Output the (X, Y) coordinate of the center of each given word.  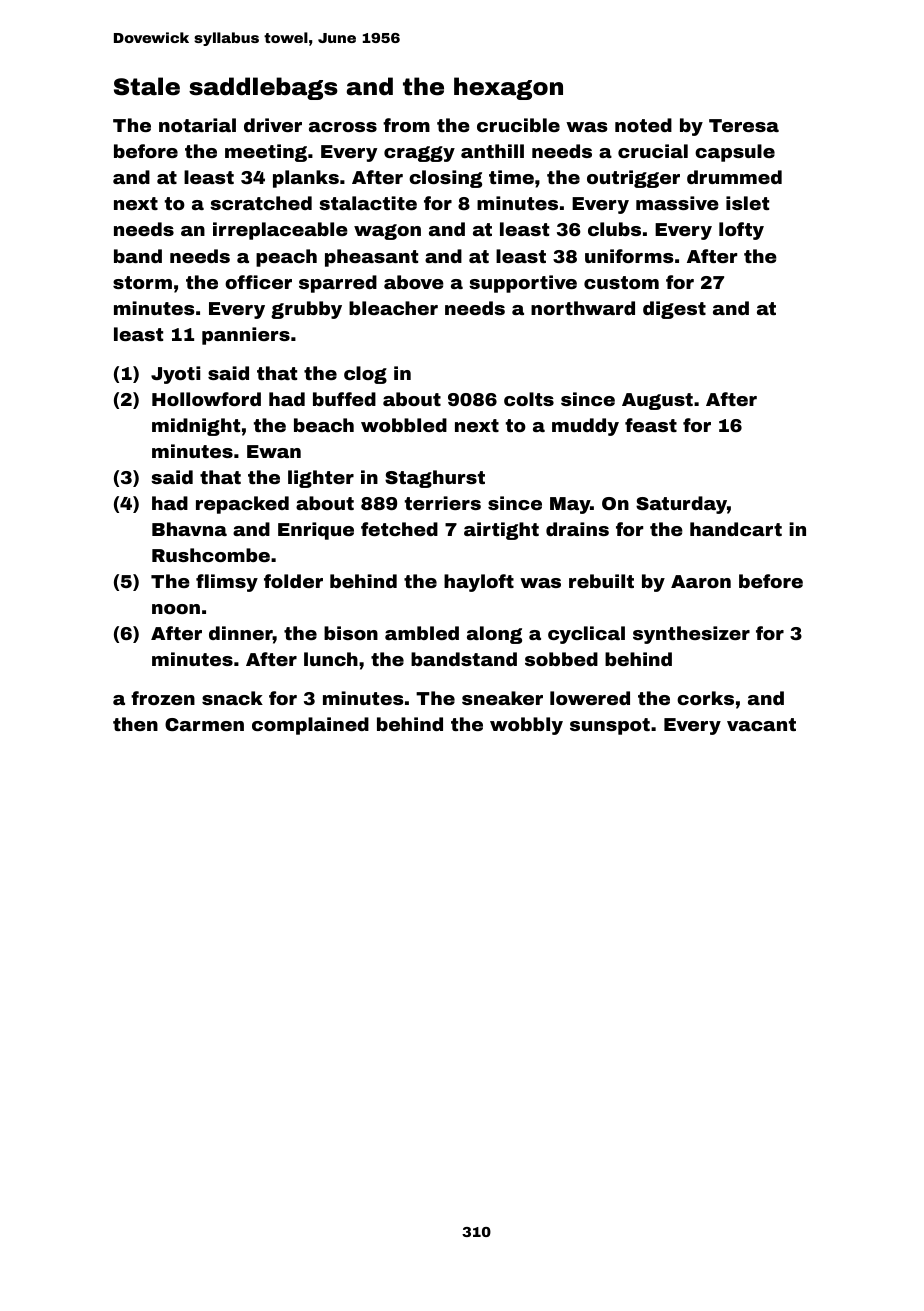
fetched (399, 529)
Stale (147, 86)
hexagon (508, 88)
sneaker (502, 698)
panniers (246, 336)
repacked (242, 505)
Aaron (701, 581)
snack (232, 698)
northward (583, 308)
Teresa (744, 125)
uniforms (629, 256)
